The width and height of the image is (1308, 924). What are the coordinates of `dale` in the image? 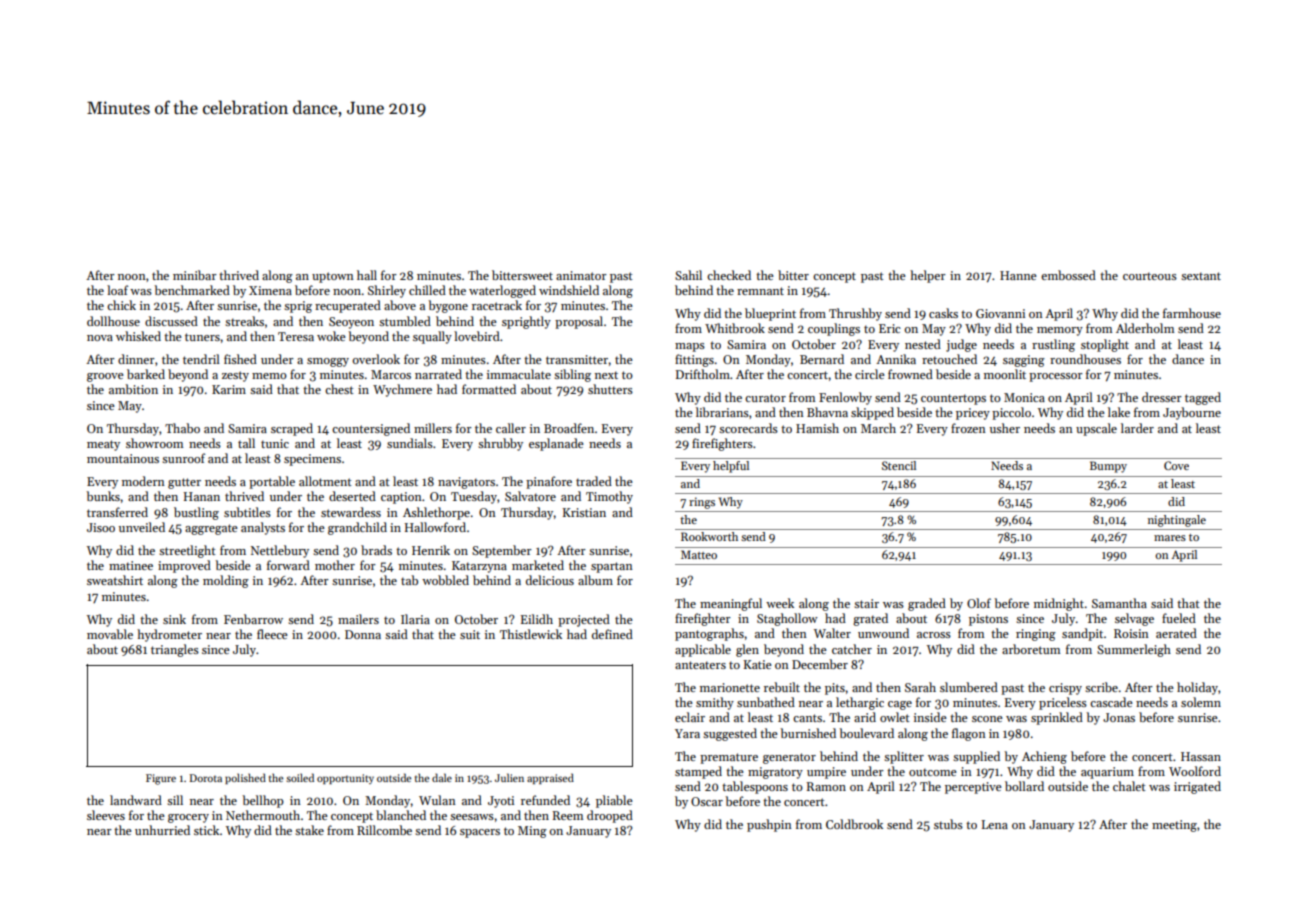 It's located at (442, 777).
